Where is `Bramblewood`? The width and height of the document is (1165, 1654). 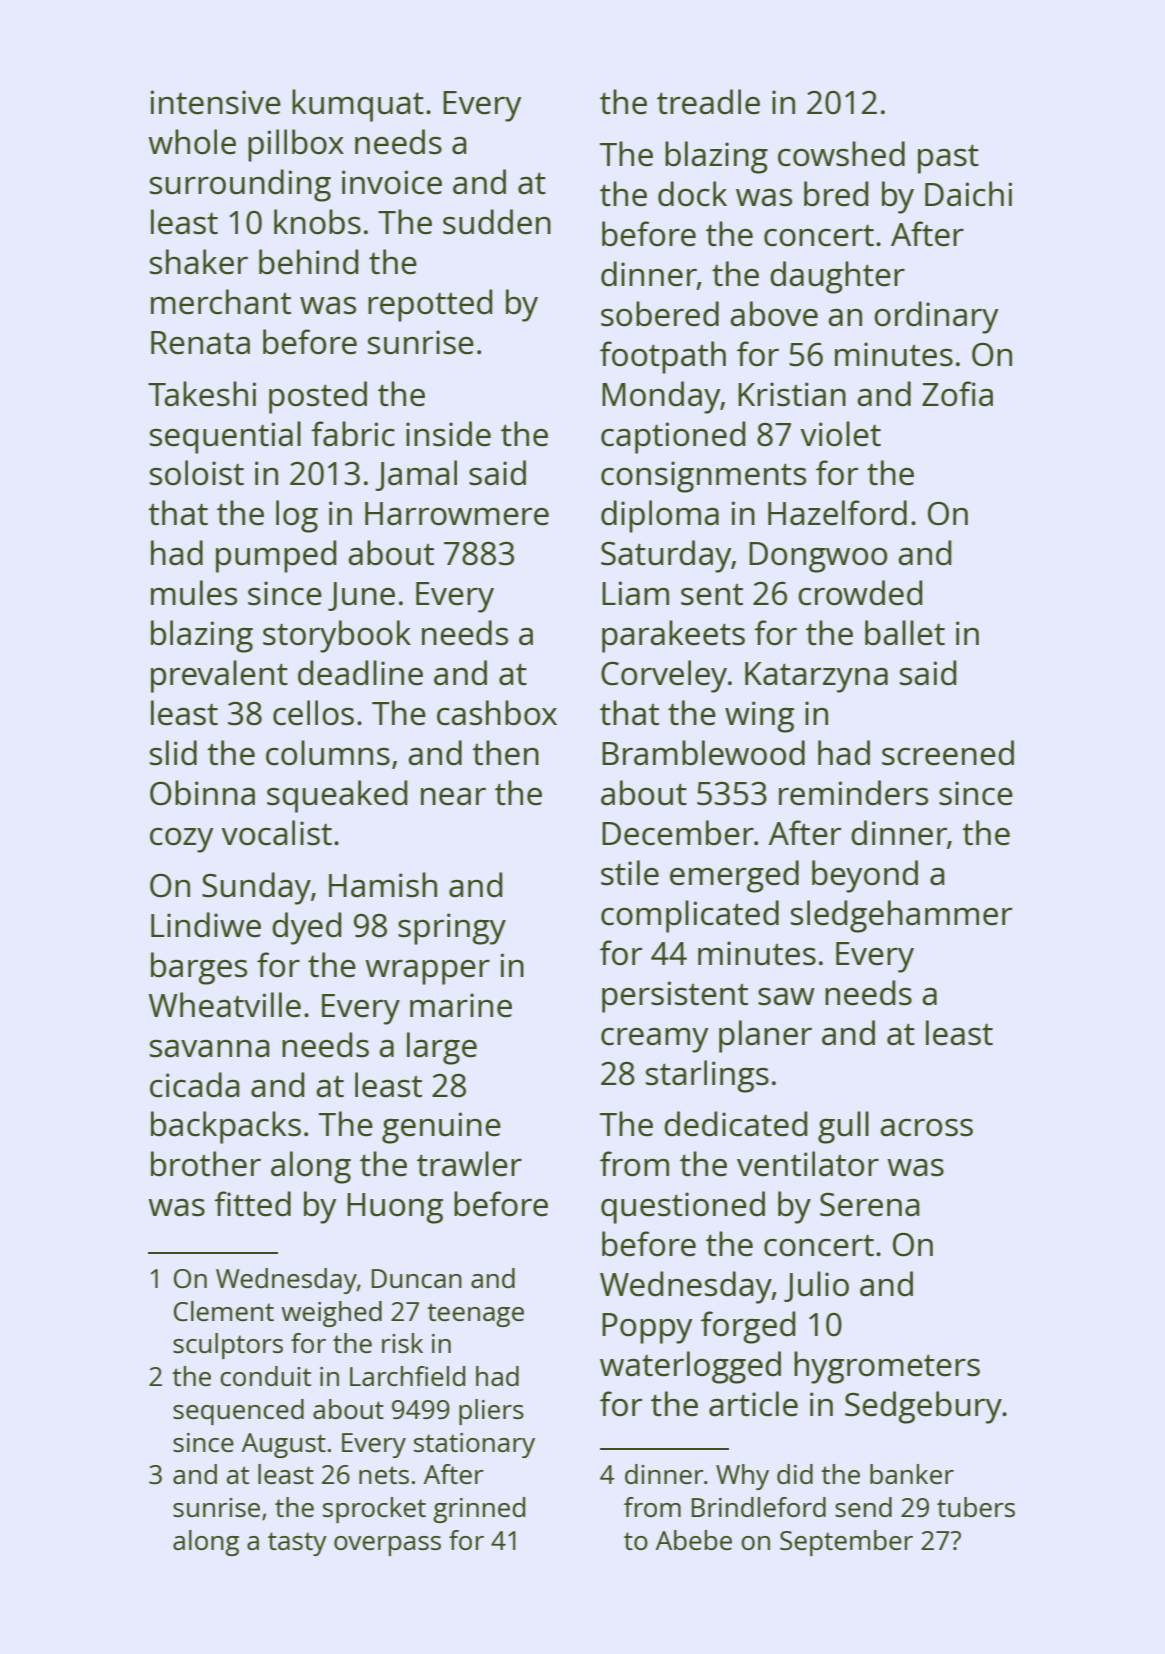 Bramblewood is located at coordinates (703, 753).
